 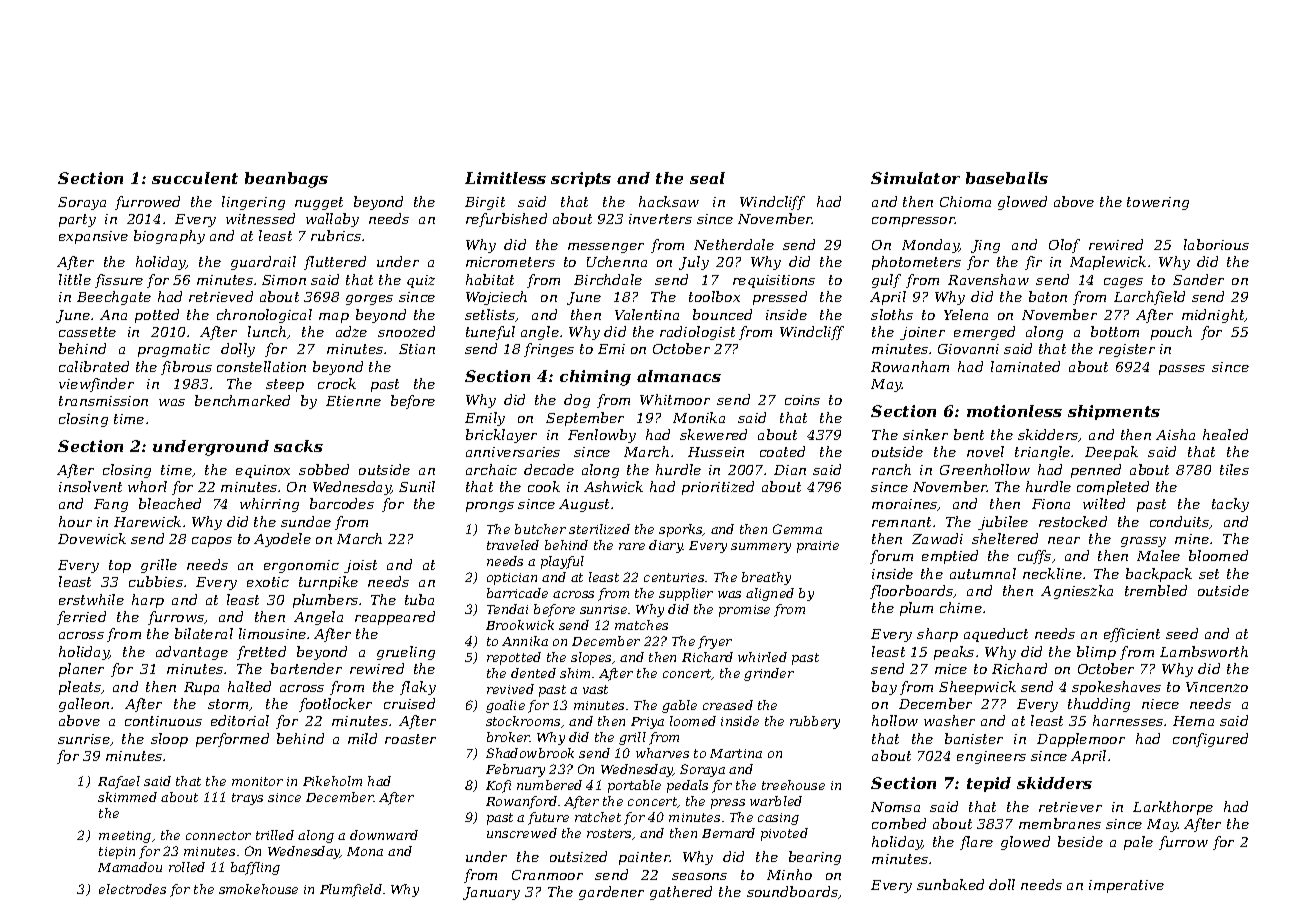 What do you see at coordinates (666, 546) in the screenshot?
I see `diary` at bounding box center [666, 546].
